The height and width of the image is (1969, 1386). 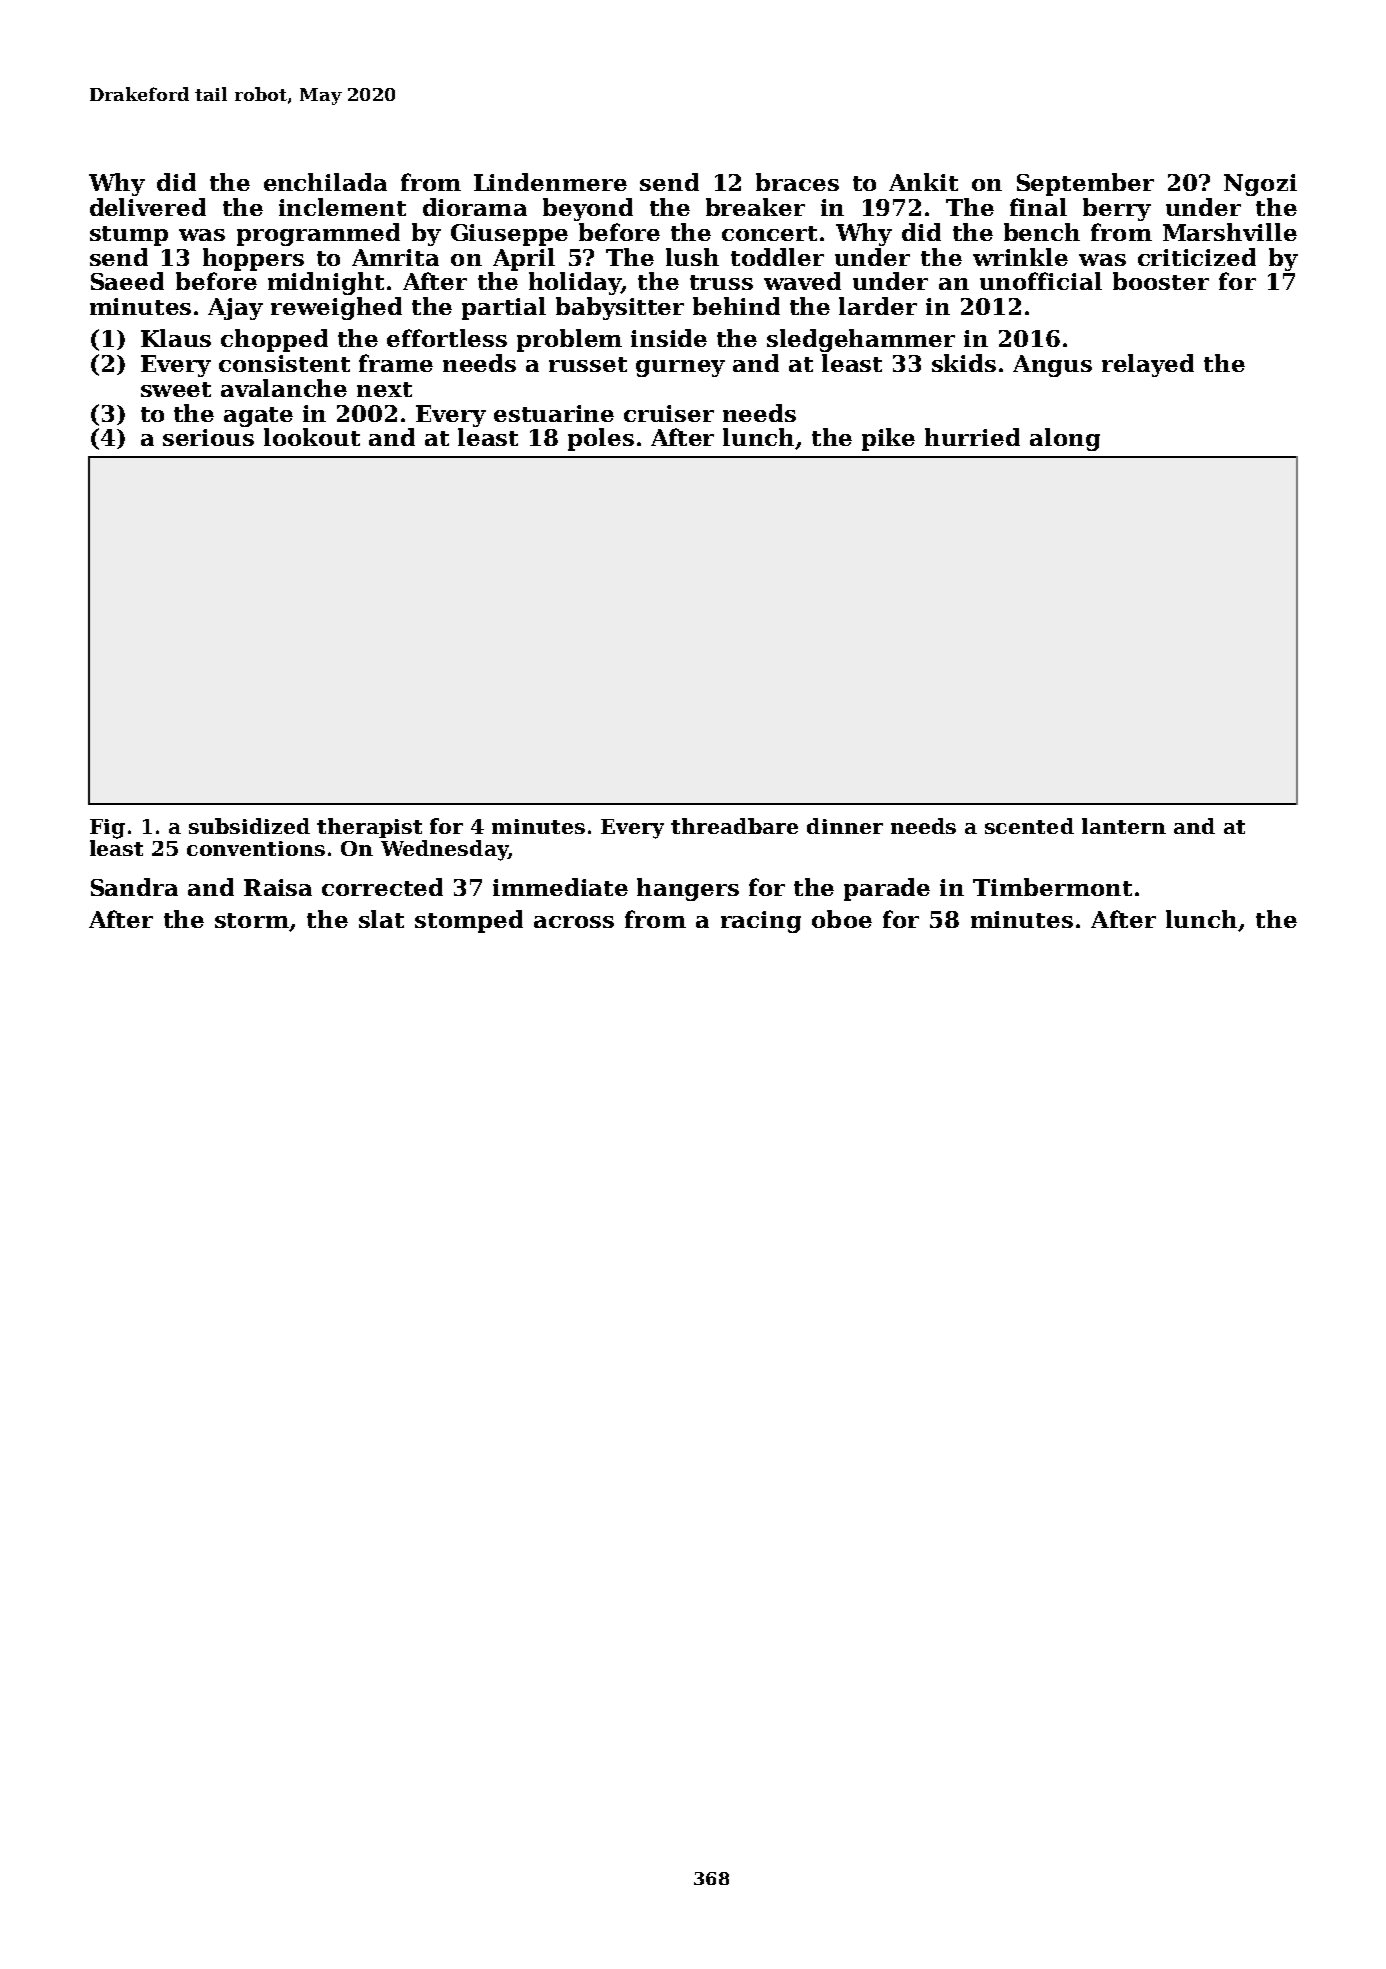 What do you see at coordinates (1161, 281) in the image?
I see `booster` at bounding box center [1161, 281].
